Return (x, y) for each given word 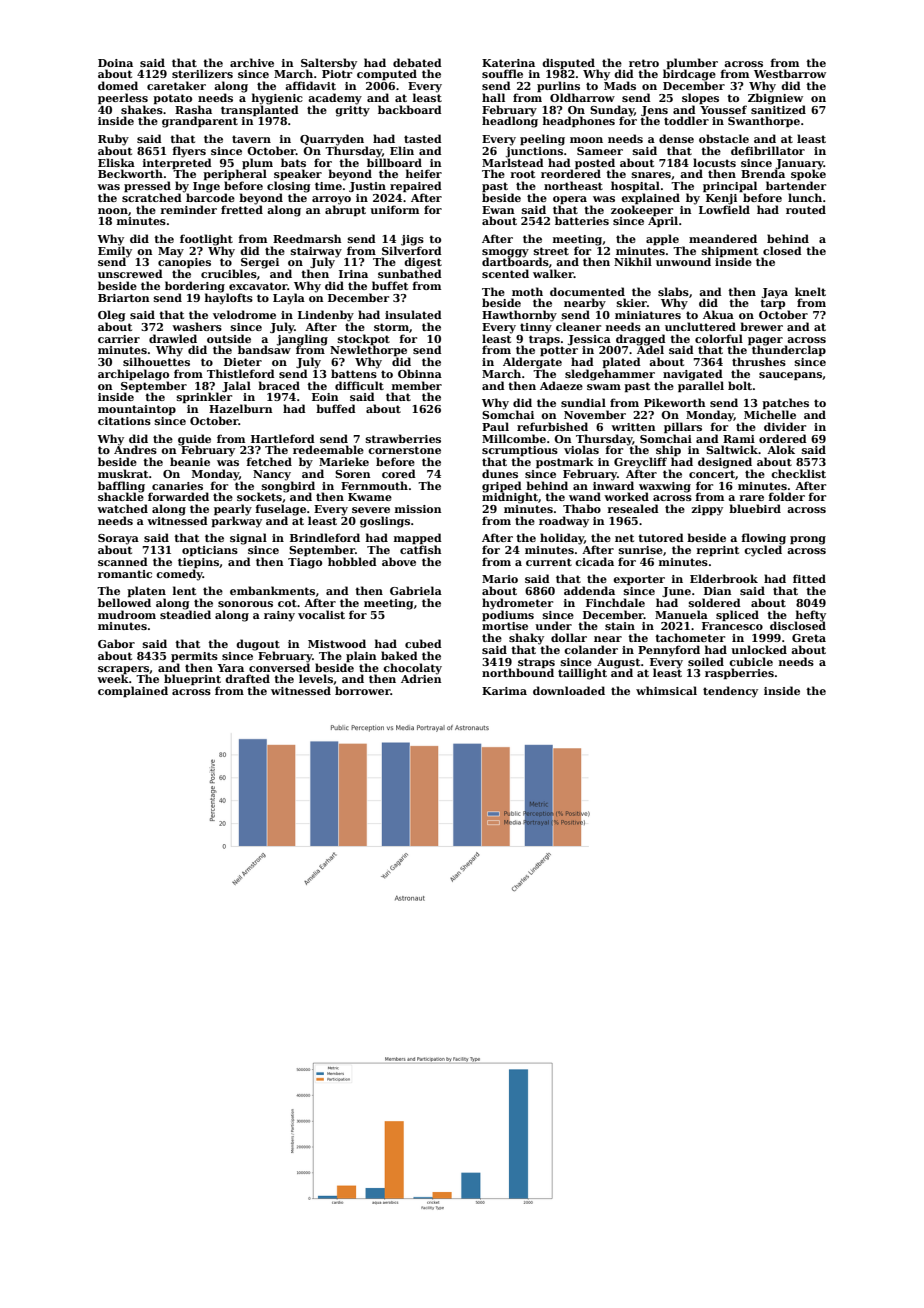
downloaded (569, 690)
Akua (718, 314)
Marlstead (513, 162)
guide (194, 440)
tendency (730, 692)
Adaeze (561, 385)
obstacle (724, 138)
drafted (247, 678)
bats (293, 162)
